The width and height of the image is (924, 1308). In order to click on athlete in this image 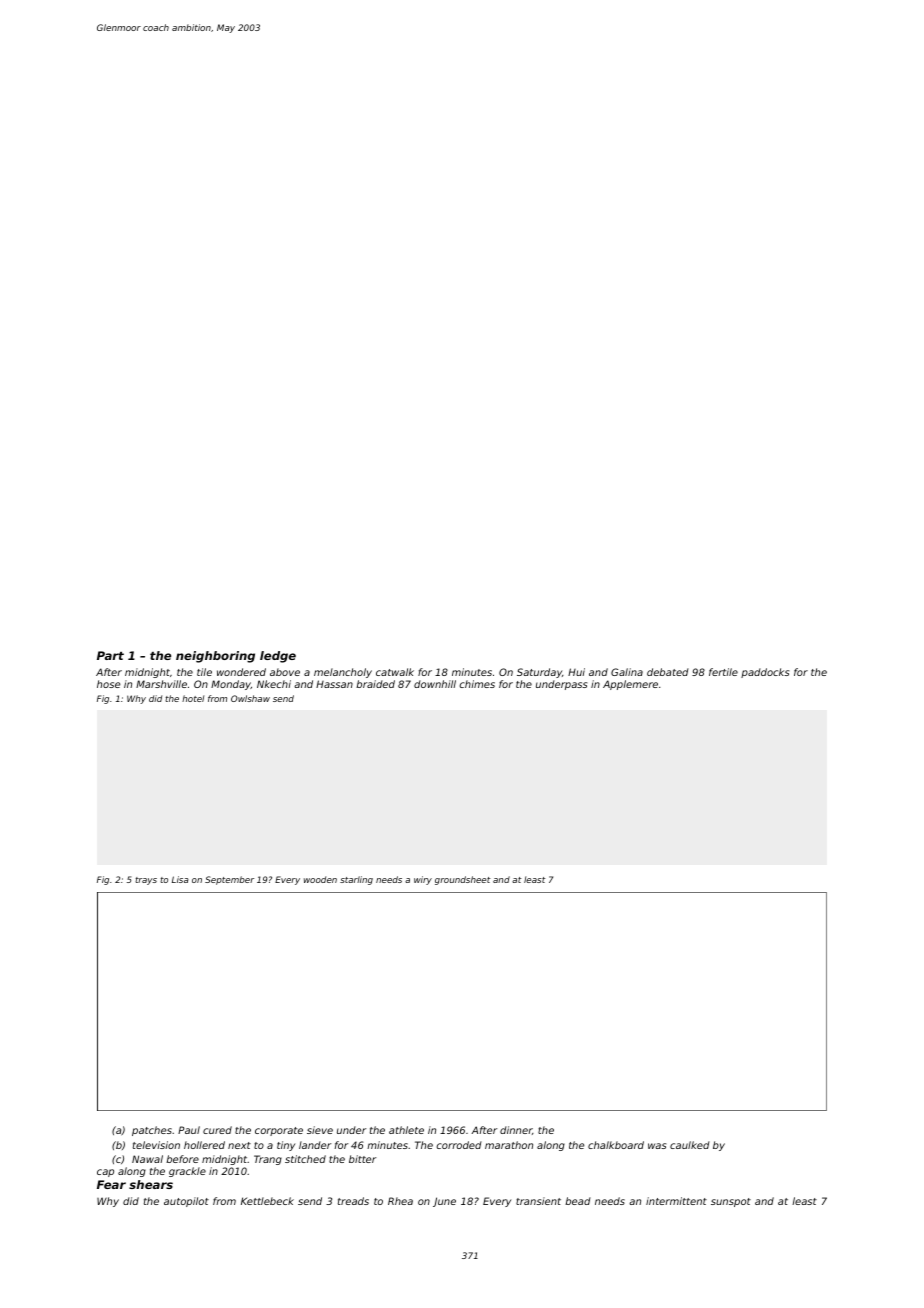, I will do `click(406, 1130)`.
